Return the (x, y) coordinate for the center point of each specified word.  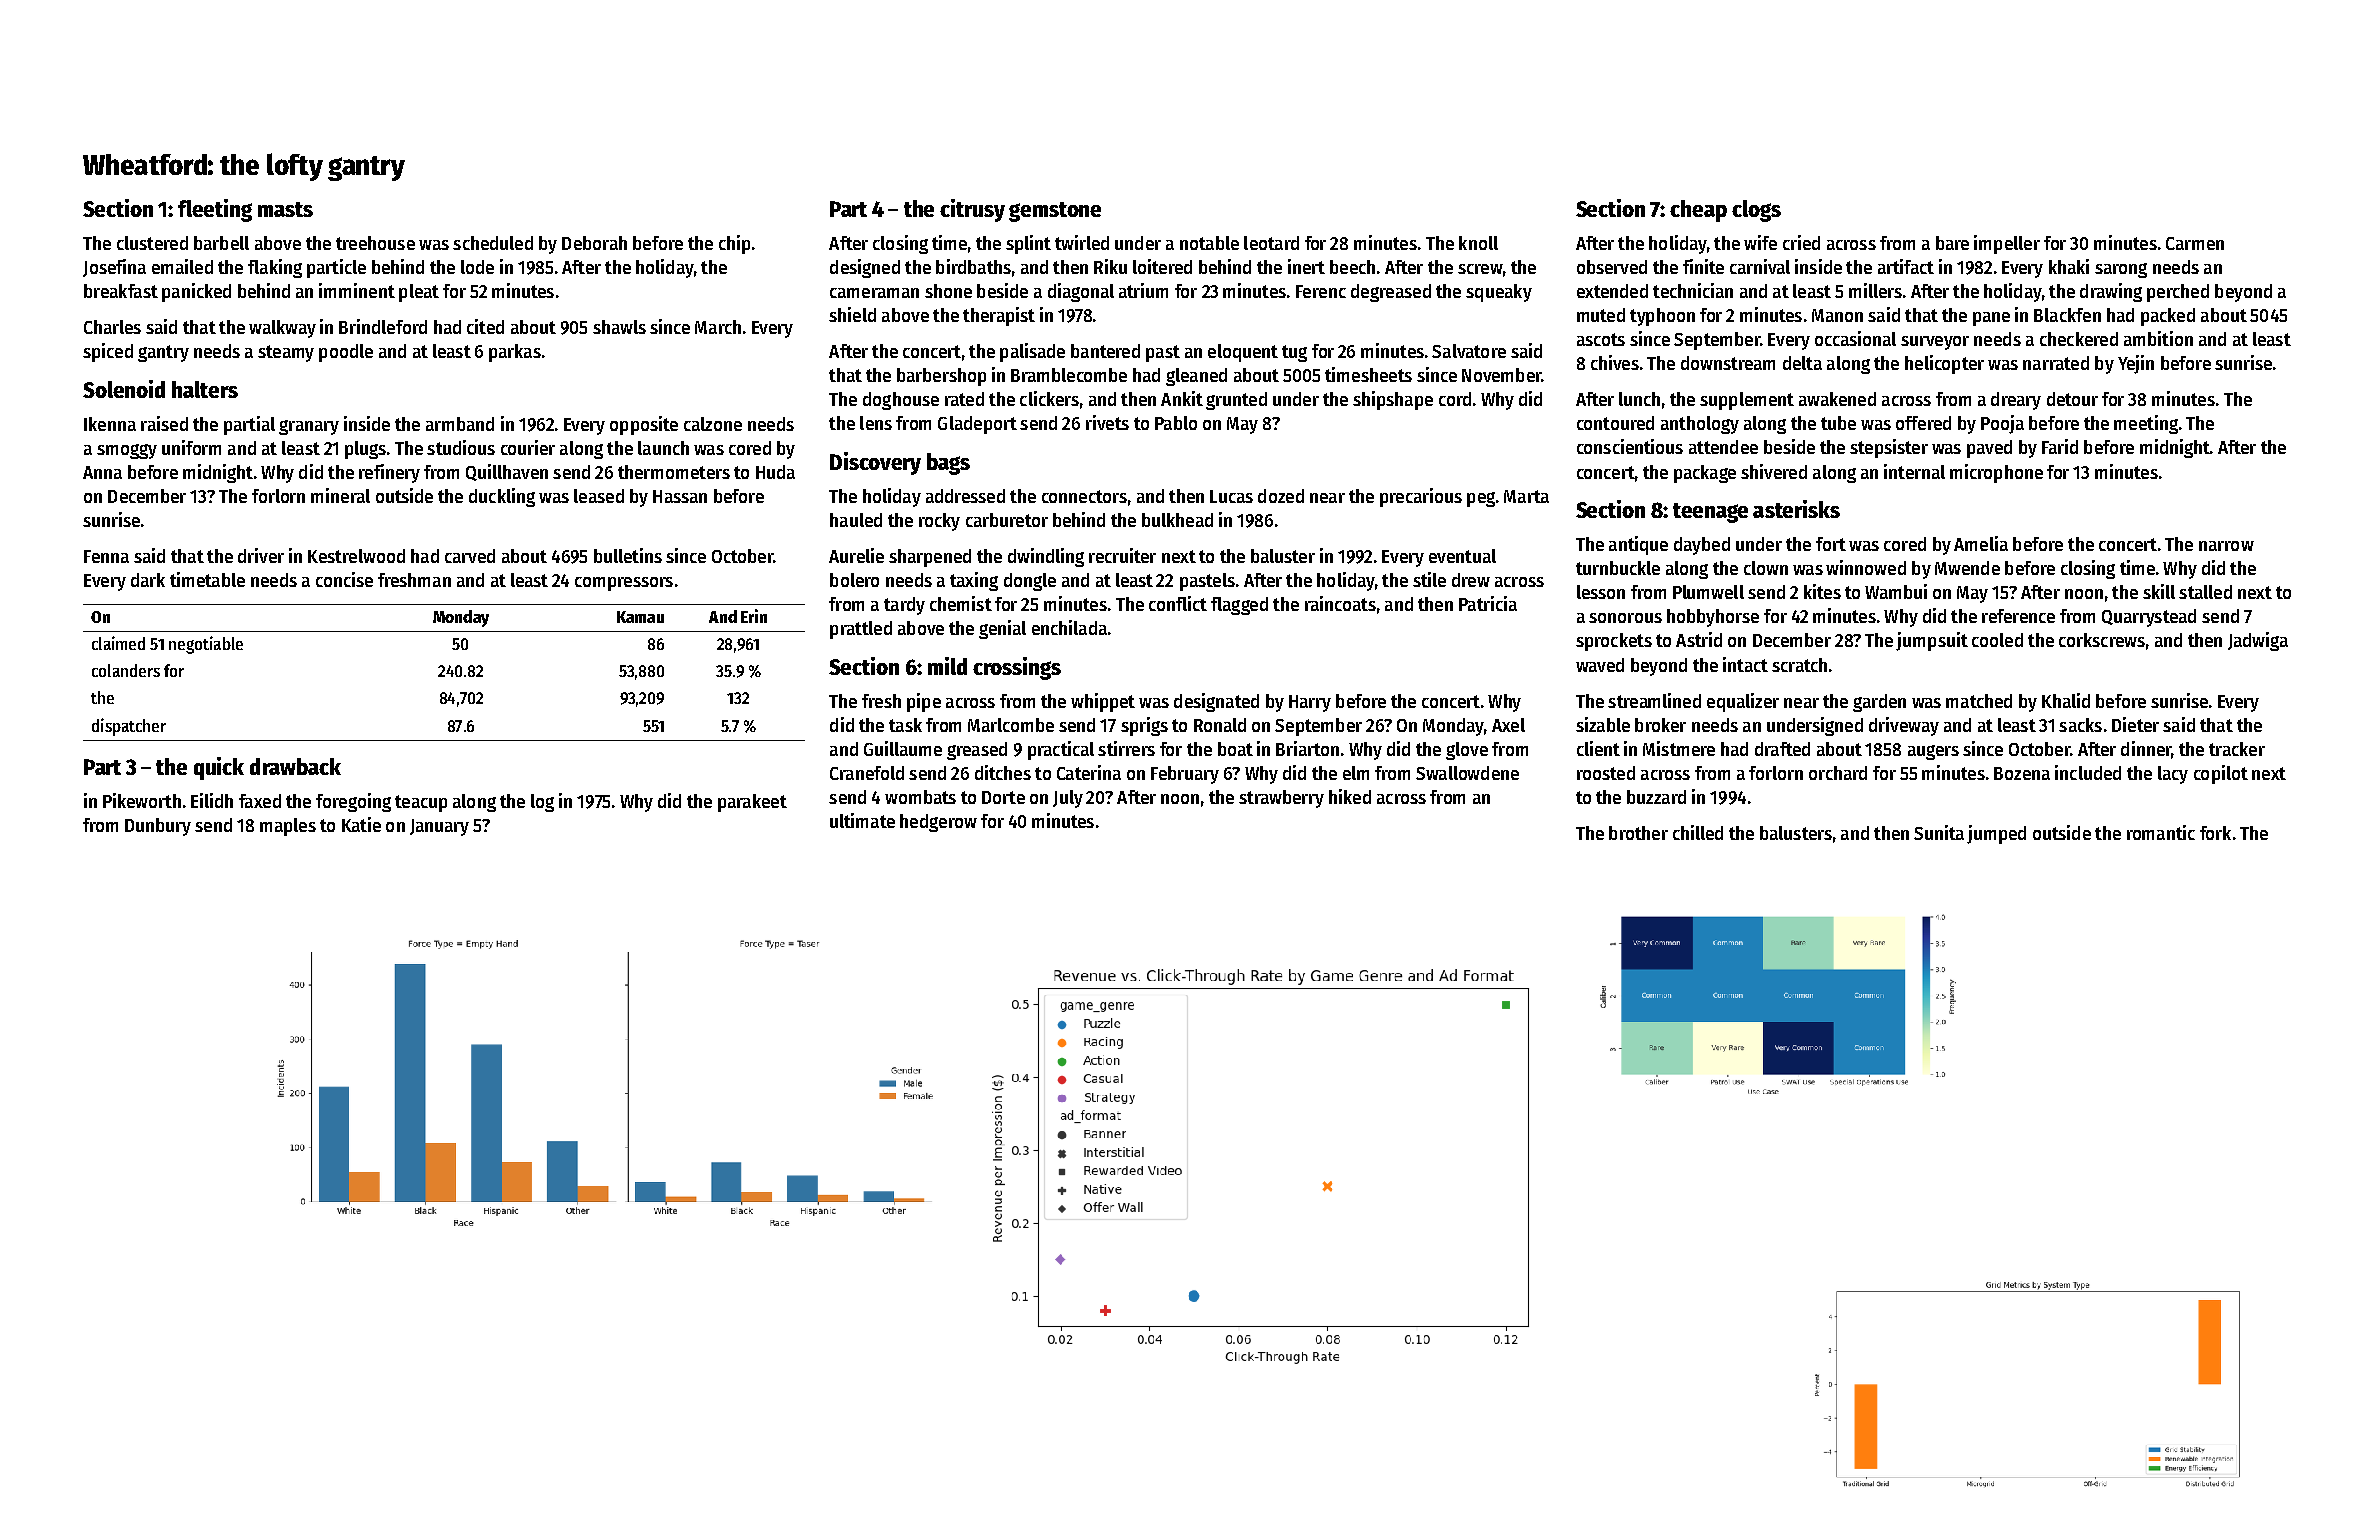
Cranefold (867, 773)
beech (1352, 267)
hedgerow (938, 823)
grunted (1236, 401)
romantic (2161, 832)
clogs (1756, 211)
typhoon (1662, 317)
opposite (644, 425)
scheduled (493, 243)
